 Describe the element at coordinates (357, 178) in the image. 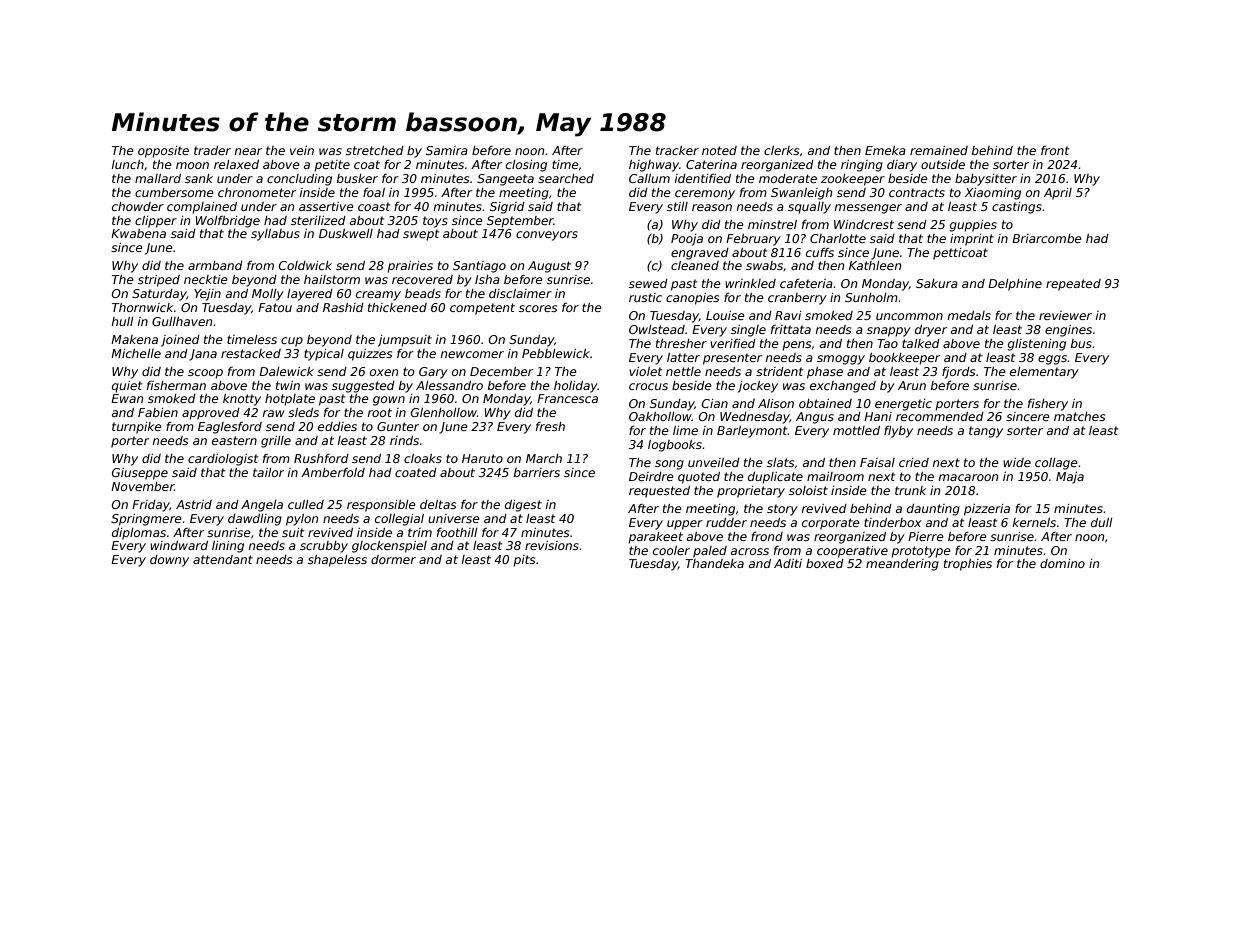

I see `busker` at that location.
